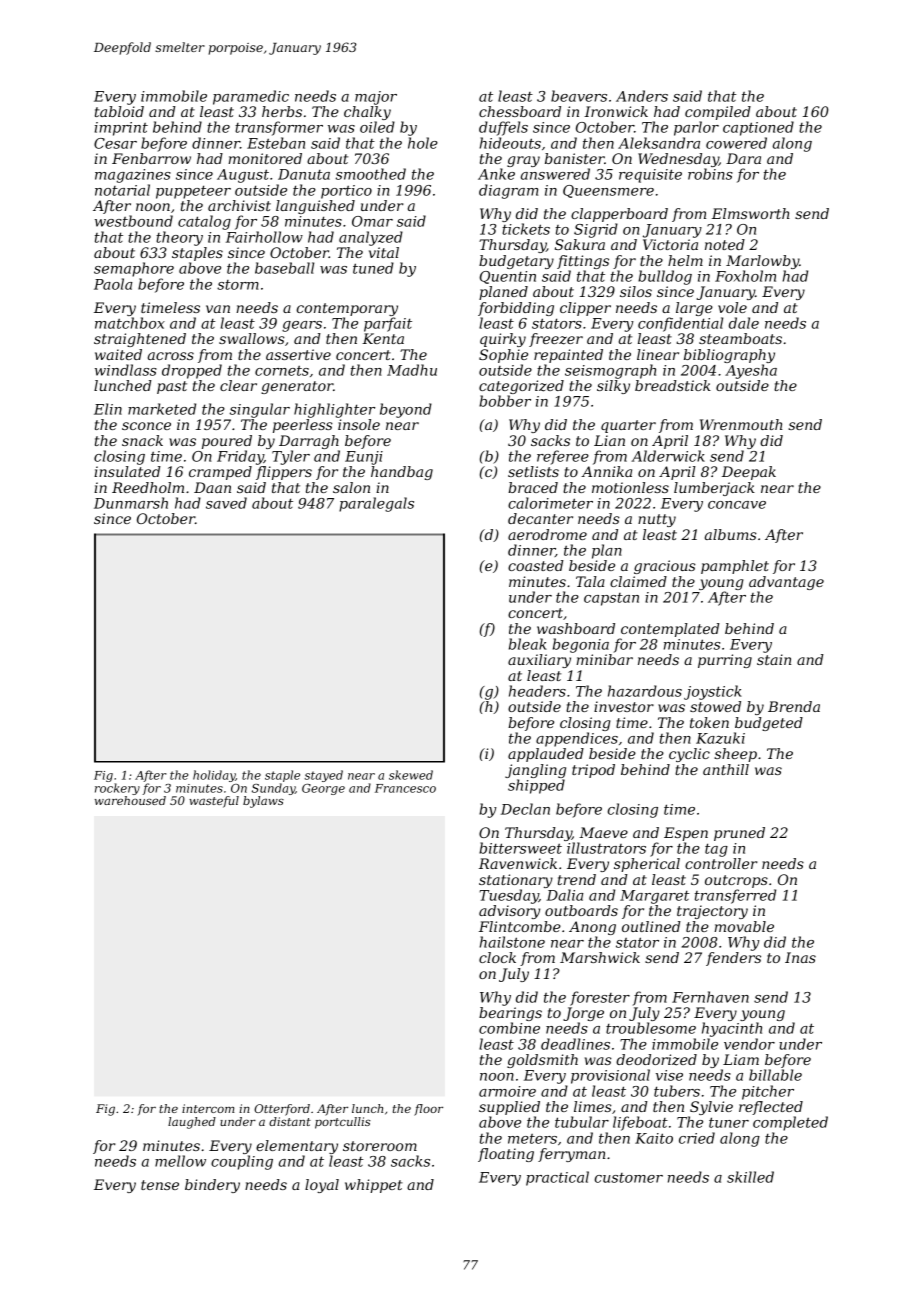 The height and width of the screenshot is (1314, 924). Describe the element at coordinates (383, 338) in the screenshot. I see `Kenta` at that location.
